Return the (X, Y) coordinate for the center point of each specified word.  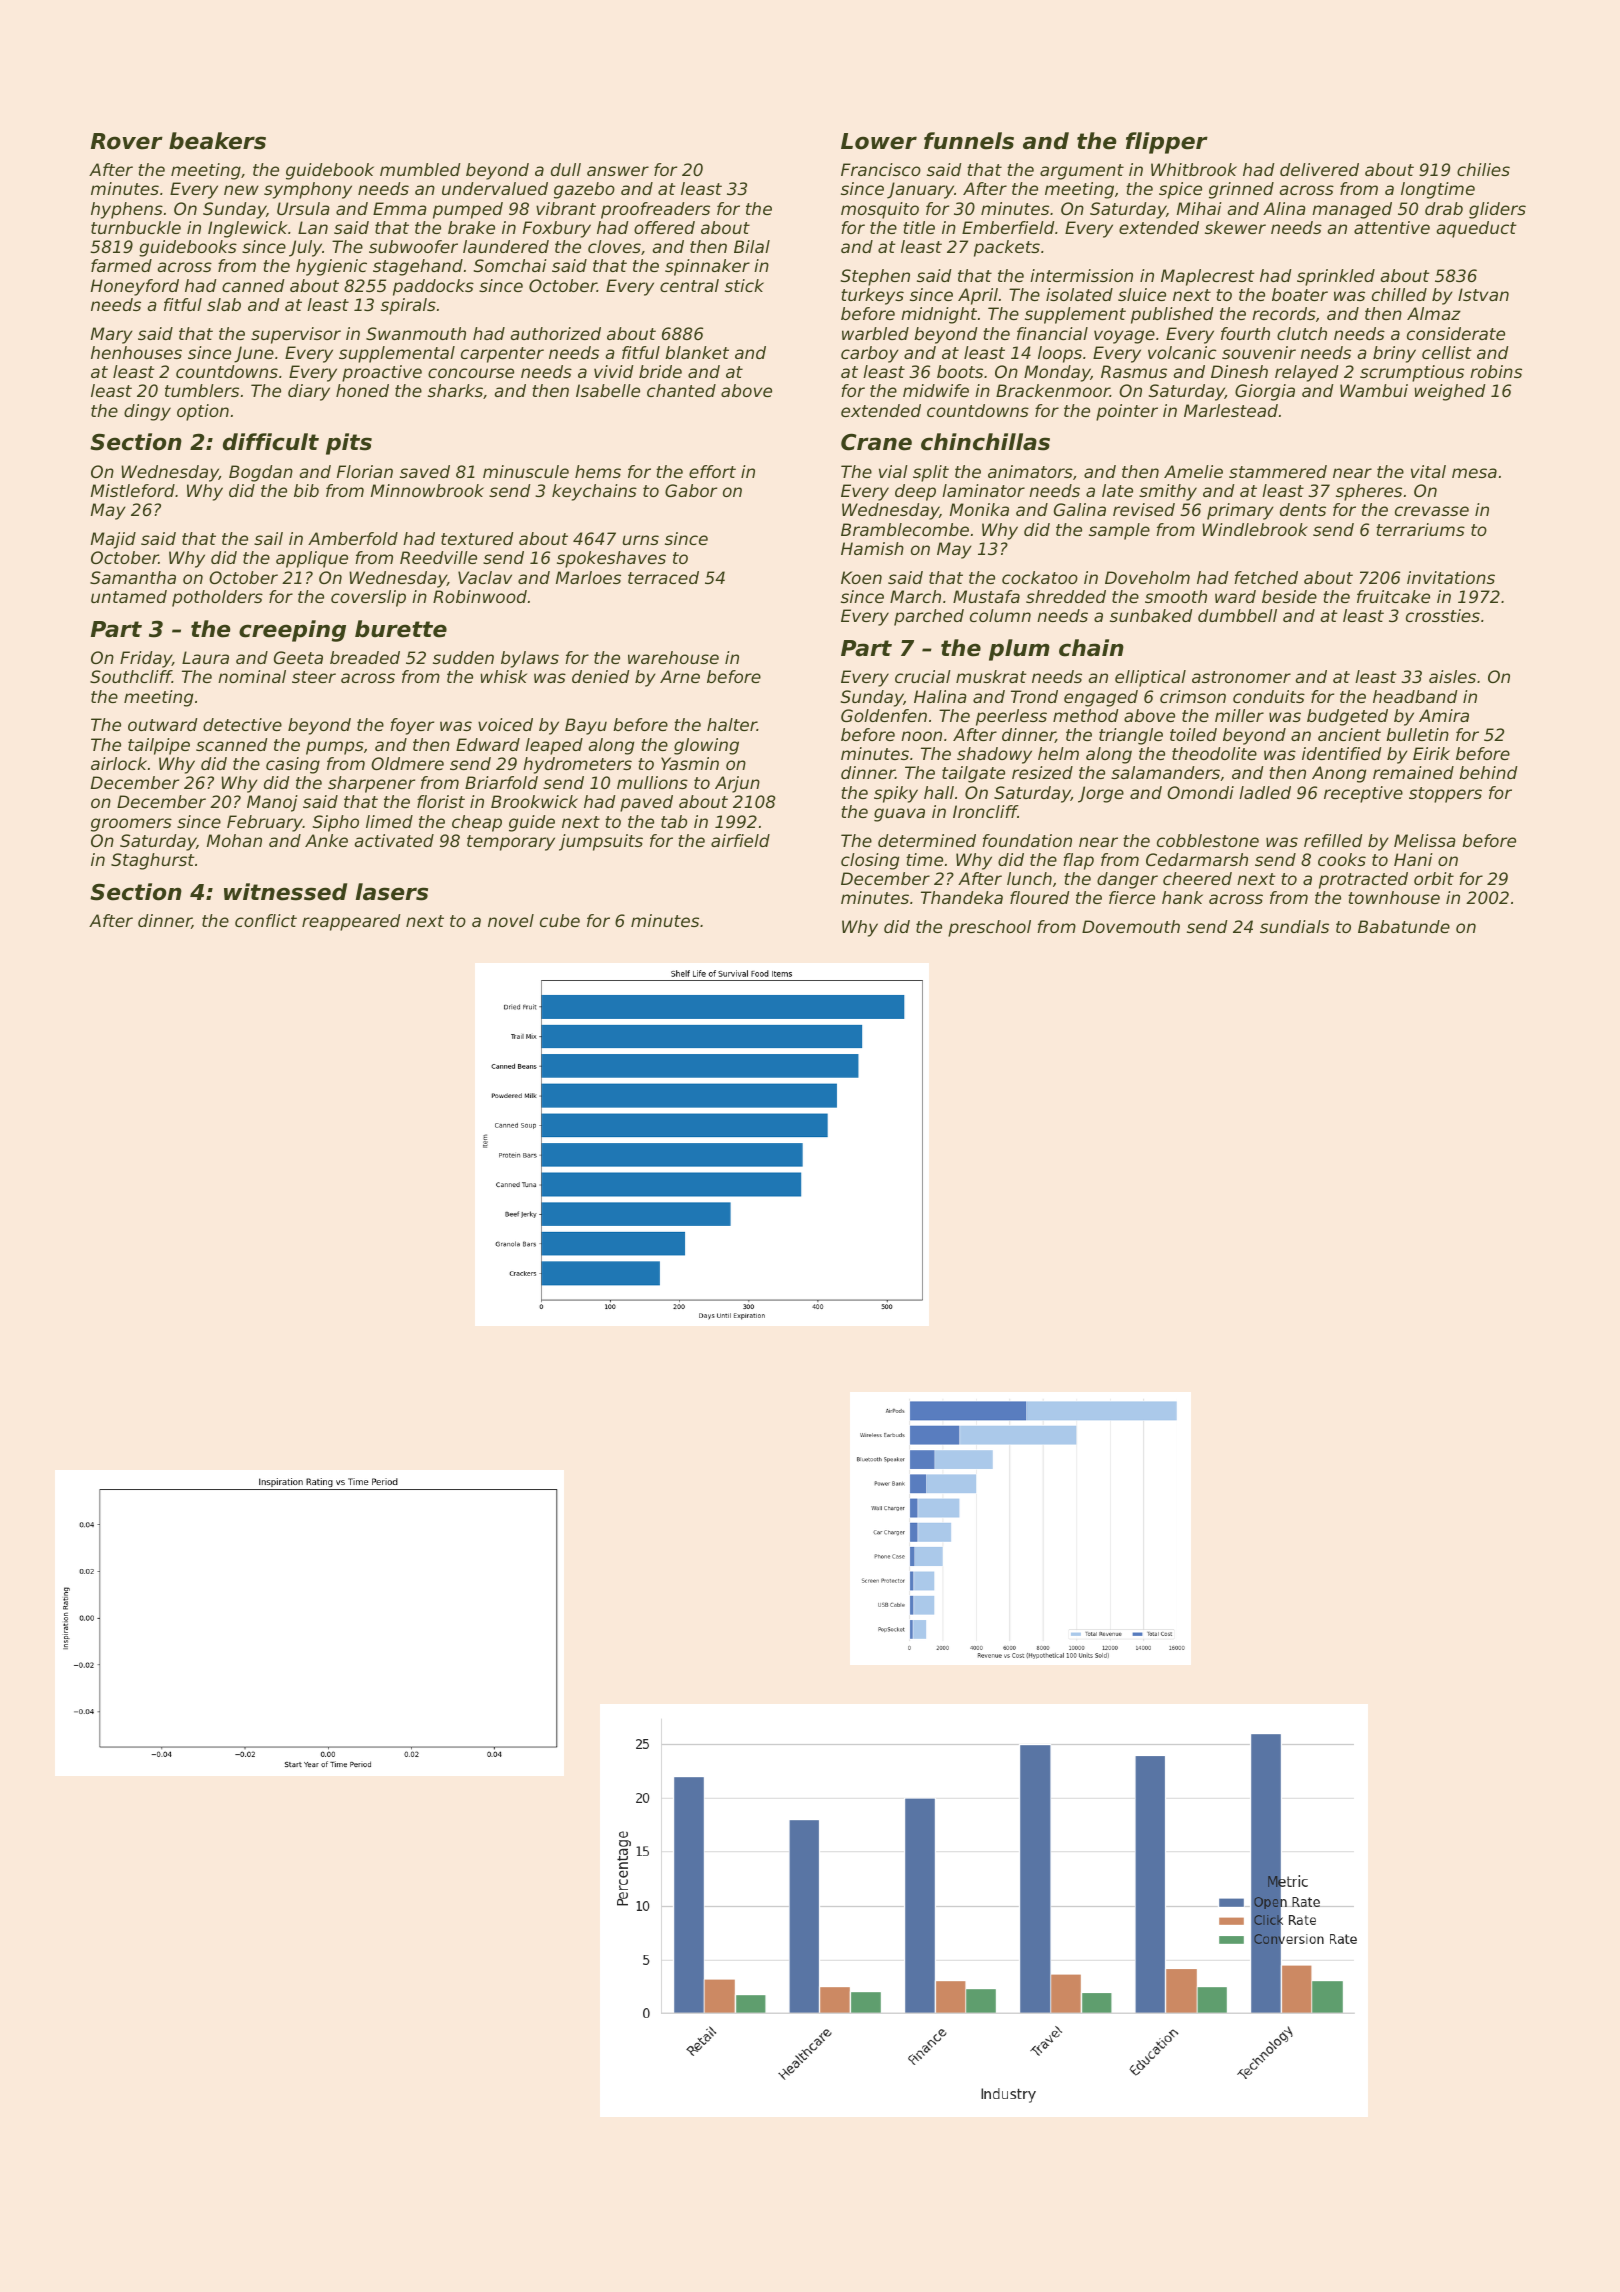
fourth (1245, 333)
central (689, 285)
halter (732, 724)
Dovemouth (1131, 926)
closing (870, 861)
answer (618, 171)
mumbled (420, 169)
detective (242, 724)
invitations (1451, 577)
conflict (266, 920)
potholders (217, 598)
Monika (979, 509)
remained (1413, 772)
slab (224, 304)
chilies (1483, 169)
